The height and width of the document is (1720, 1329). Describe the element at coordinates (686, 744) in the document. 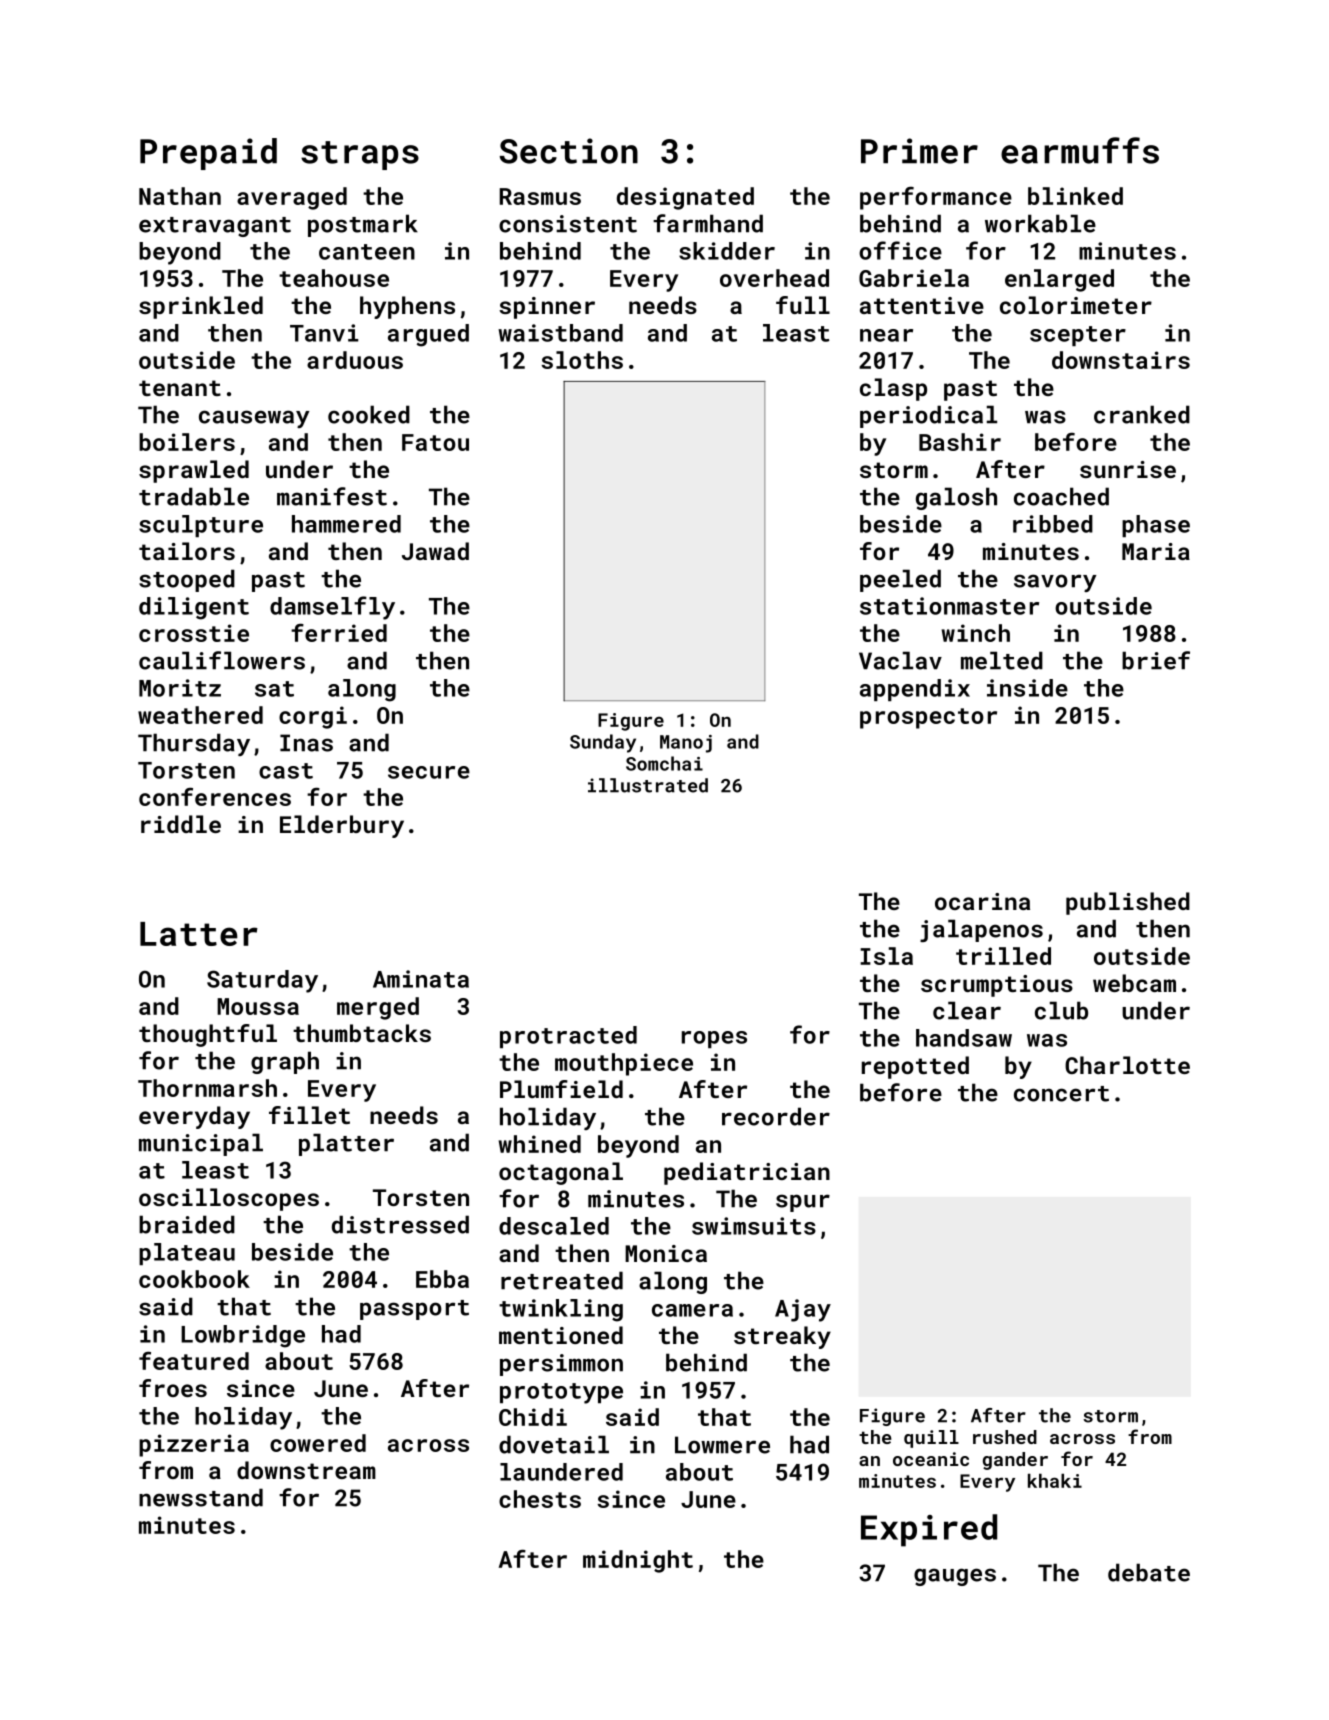

I see `Manoj` at that location.
